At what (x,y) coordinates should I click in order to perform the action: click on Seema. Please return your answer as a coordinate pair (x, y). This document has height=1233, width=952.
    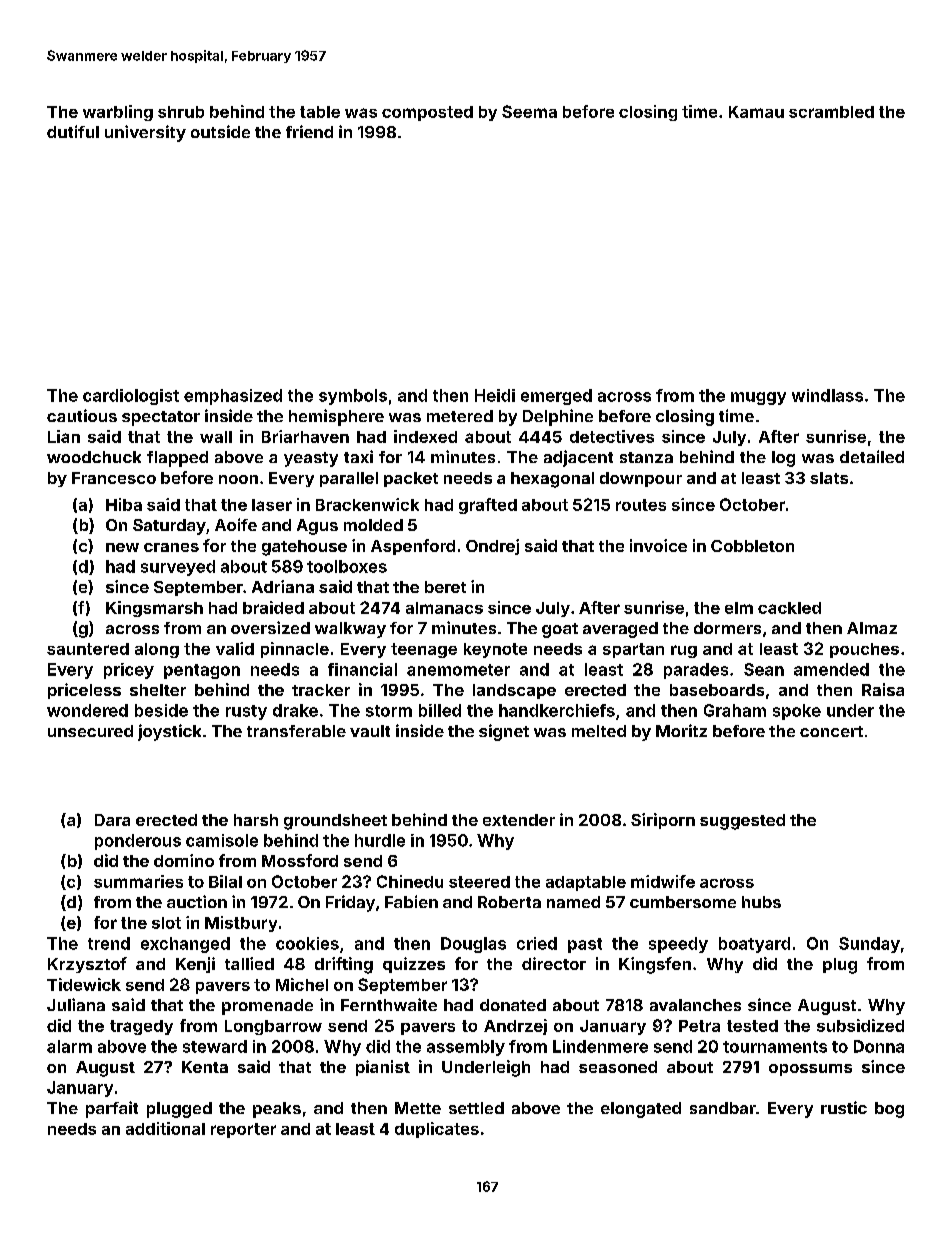
    Looking at the image, I should click on (529, 111).
